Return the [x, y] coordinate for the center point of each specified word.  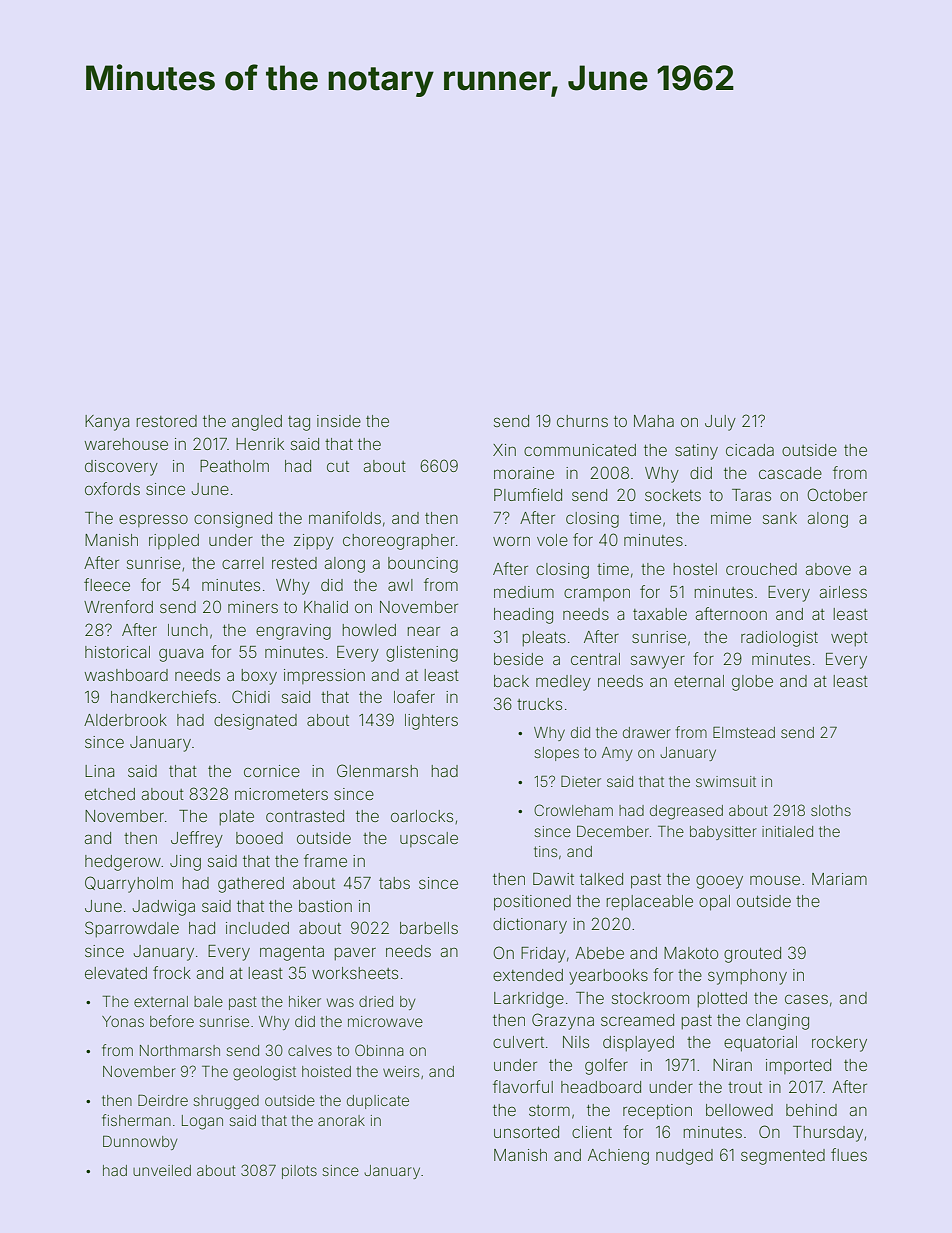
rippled [174, 541]
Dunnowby [140, 1142]
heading [523, 616]
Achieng [618, 1157]
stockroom [650, 998]
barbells [429, 928]
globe [752, 683]
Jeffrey [197, 839]
